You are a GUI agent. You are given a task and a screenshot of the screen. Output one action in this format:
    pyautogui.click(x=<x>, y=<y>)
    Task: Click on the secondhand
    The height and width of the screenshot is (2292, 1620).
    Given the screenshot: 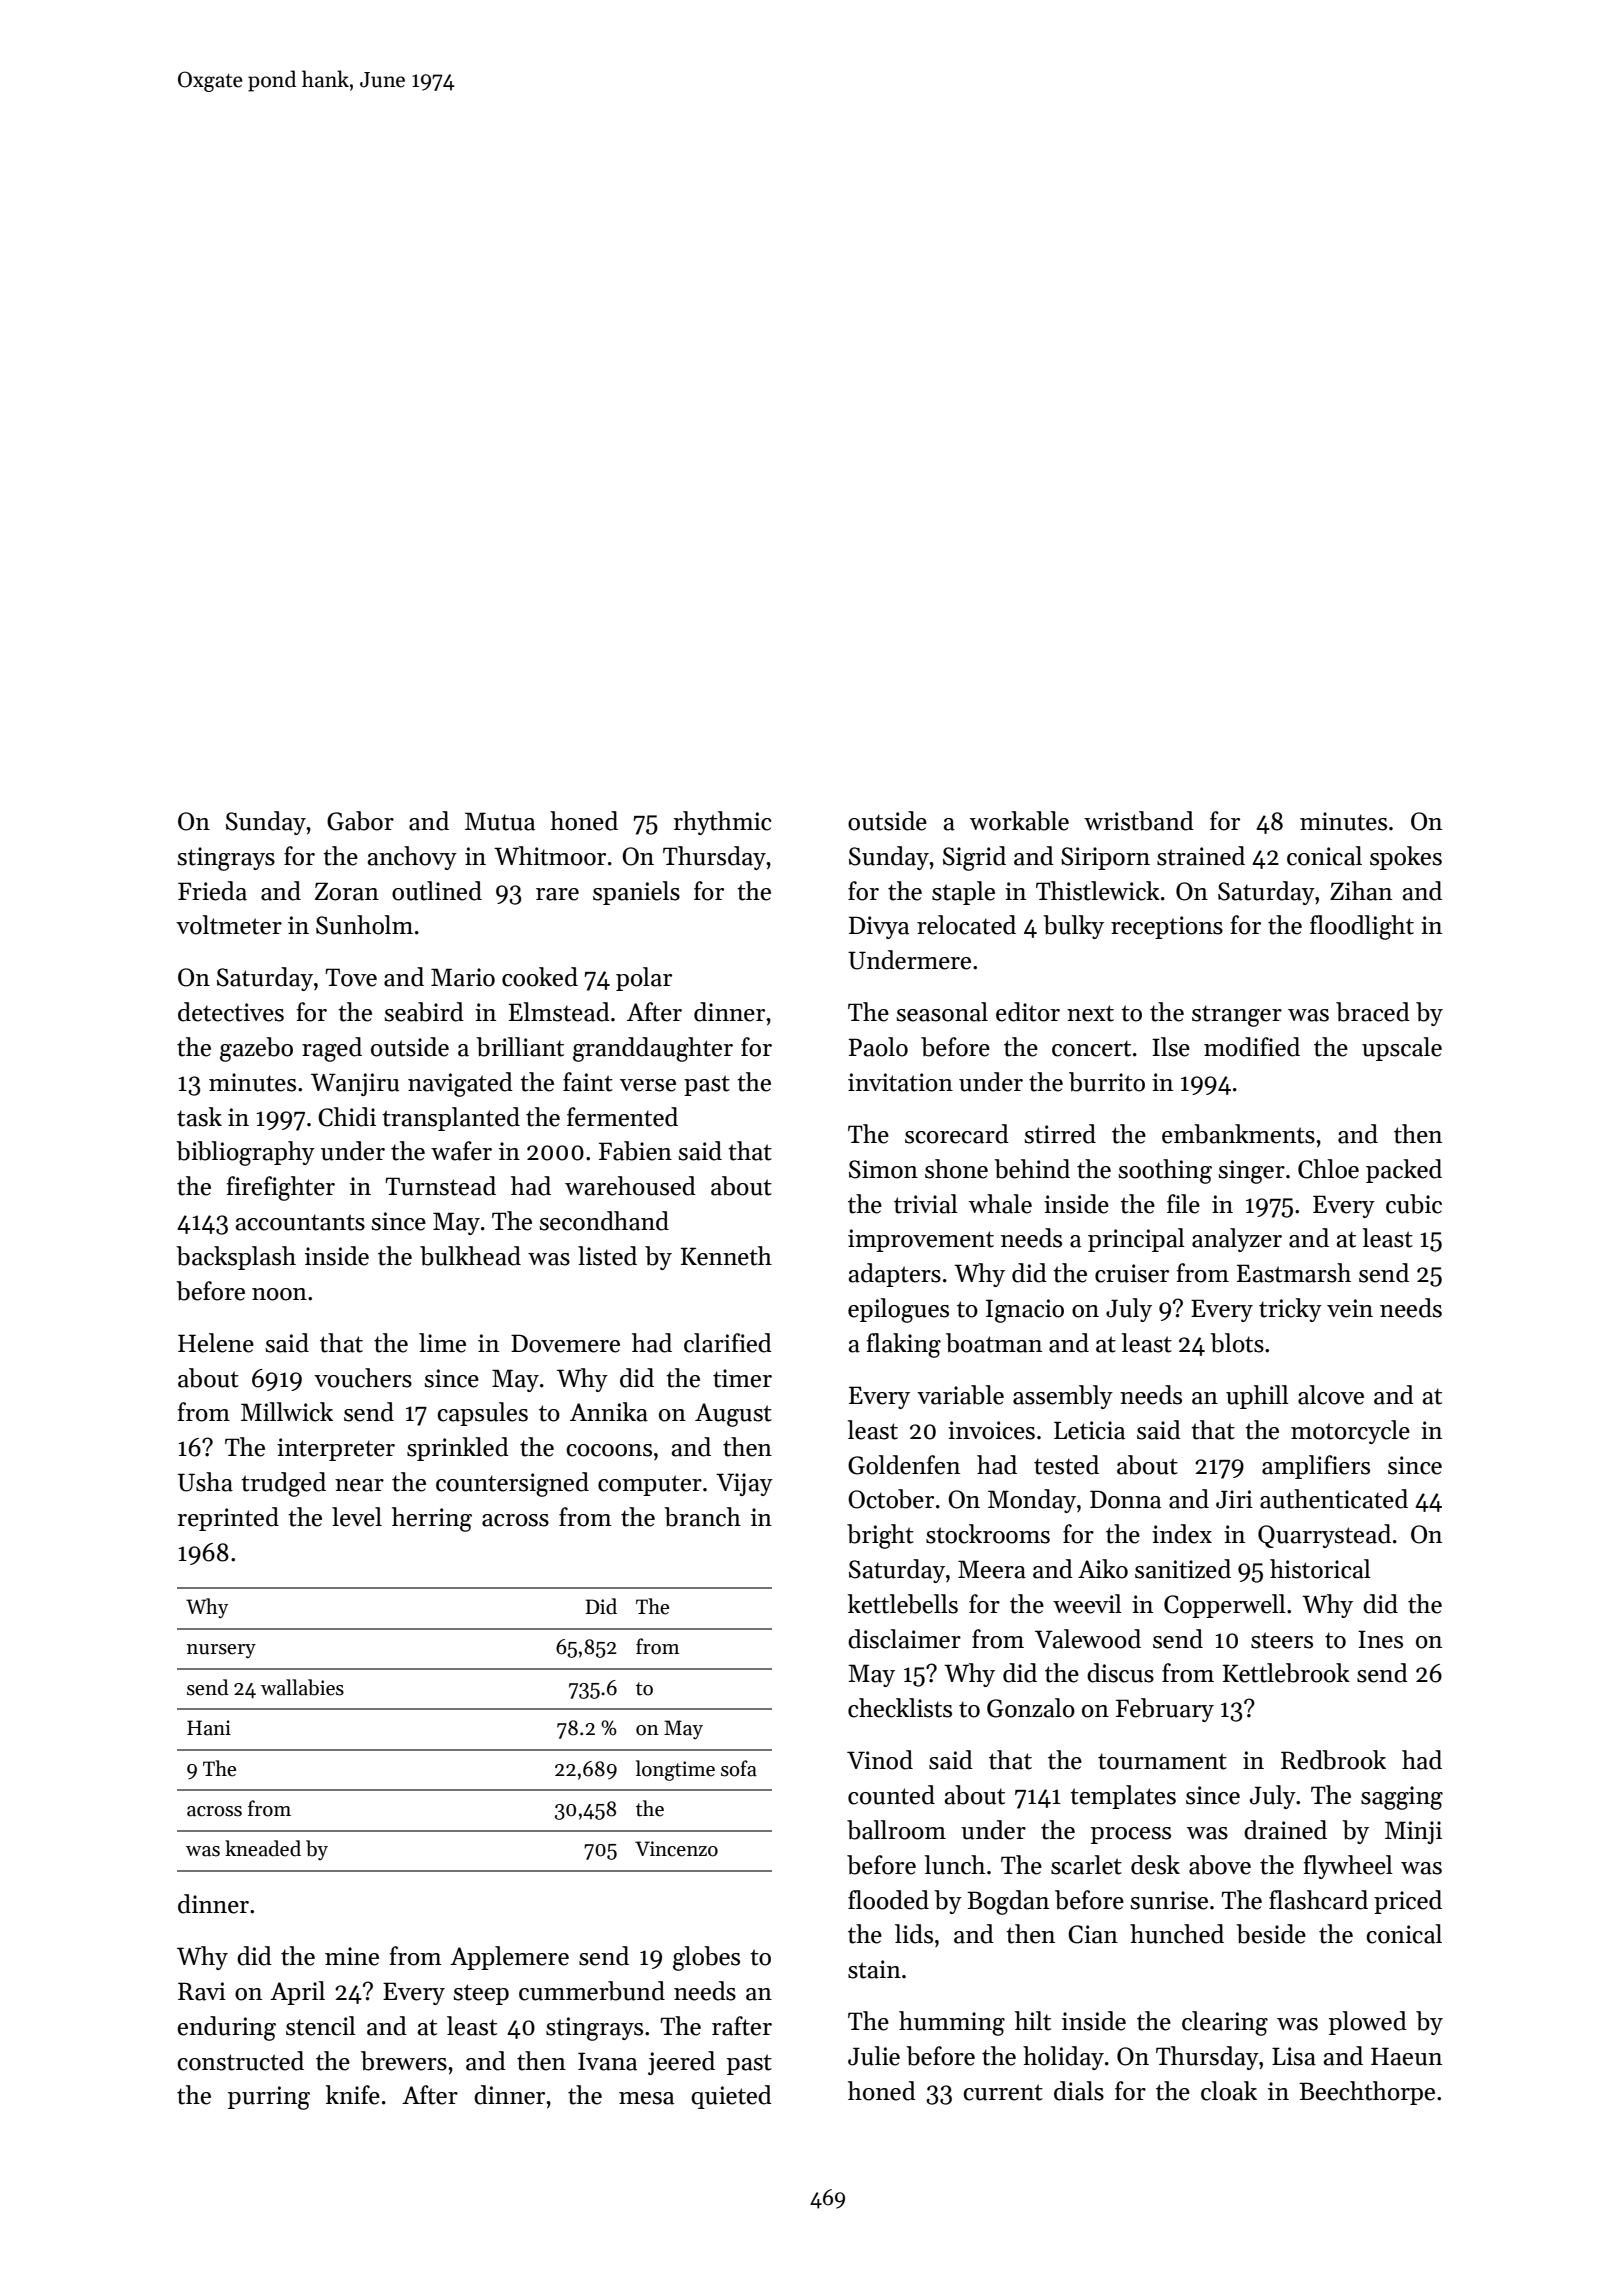 What is the action you would take?
    pyautogui.click(x=604, y=1221)
